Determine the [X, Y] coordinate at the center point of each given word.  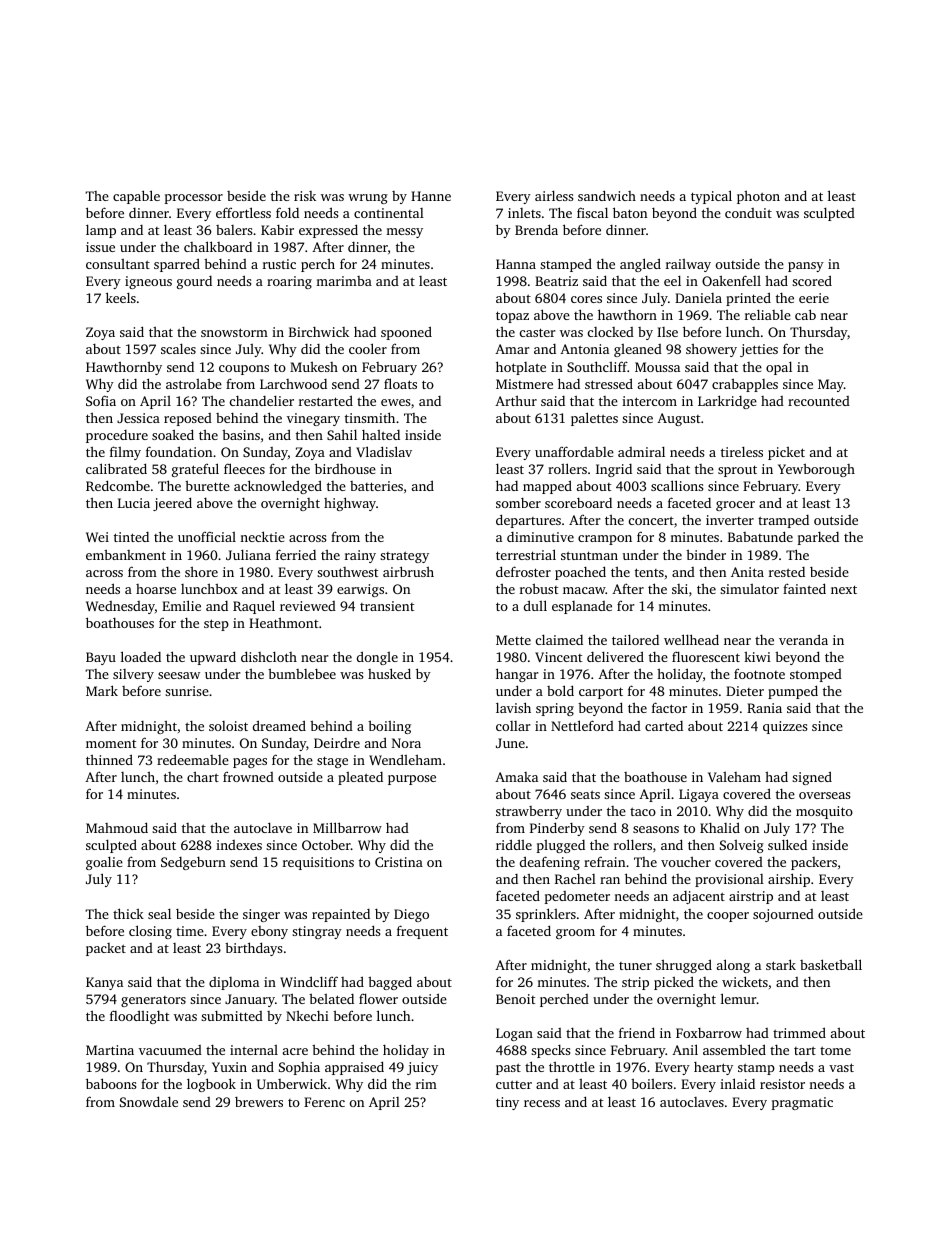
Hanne [431, 196]
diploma [234, 983]
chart [203, 776]
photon [758, 197]
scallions [677, 485]
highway [350, 504]
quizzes [785, 727]
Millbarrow [347, 827]
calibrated [116, 468]
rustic [279, 264]
